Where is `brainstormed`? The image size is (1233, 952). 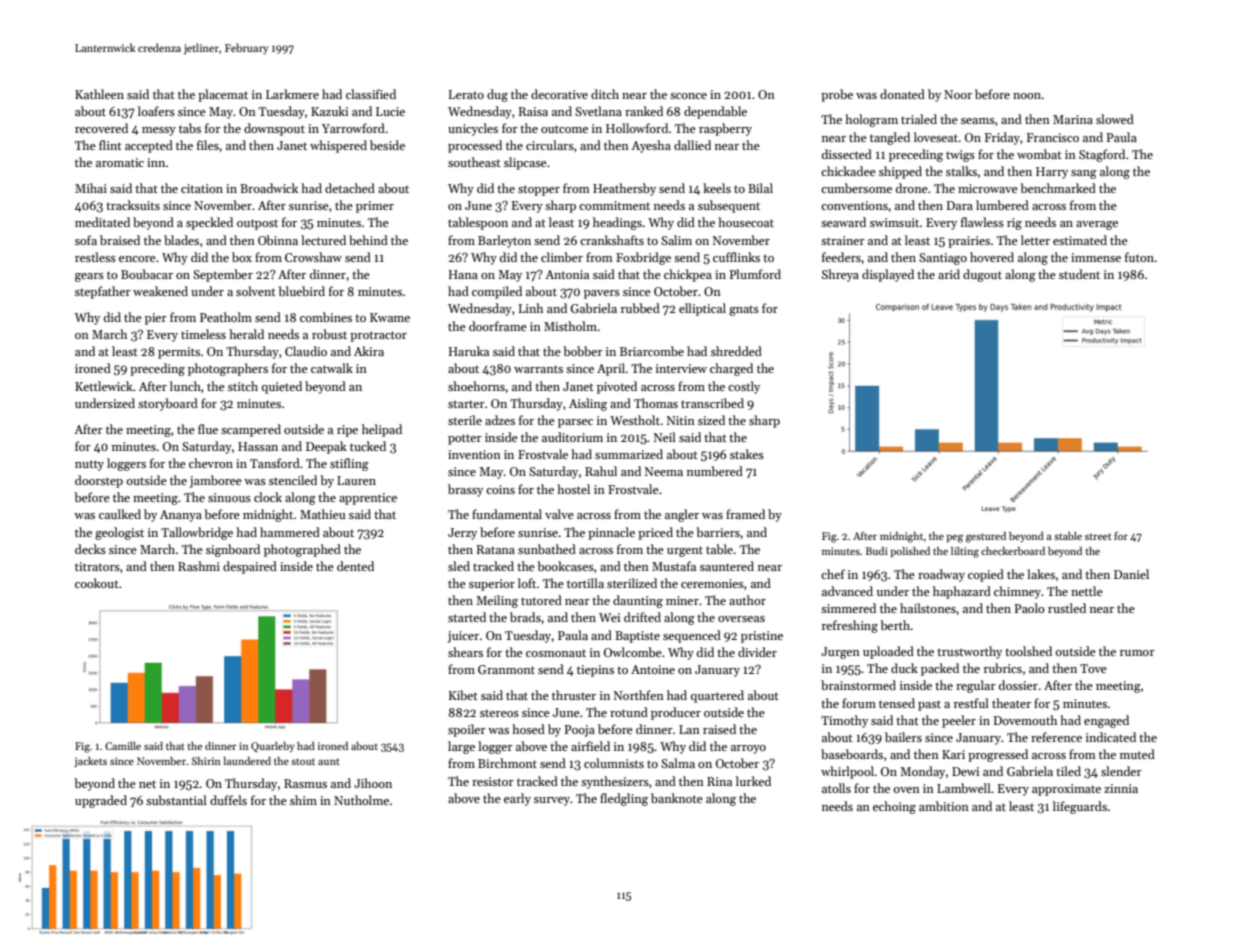 brainstormed is located at coordinates (858, 685).
